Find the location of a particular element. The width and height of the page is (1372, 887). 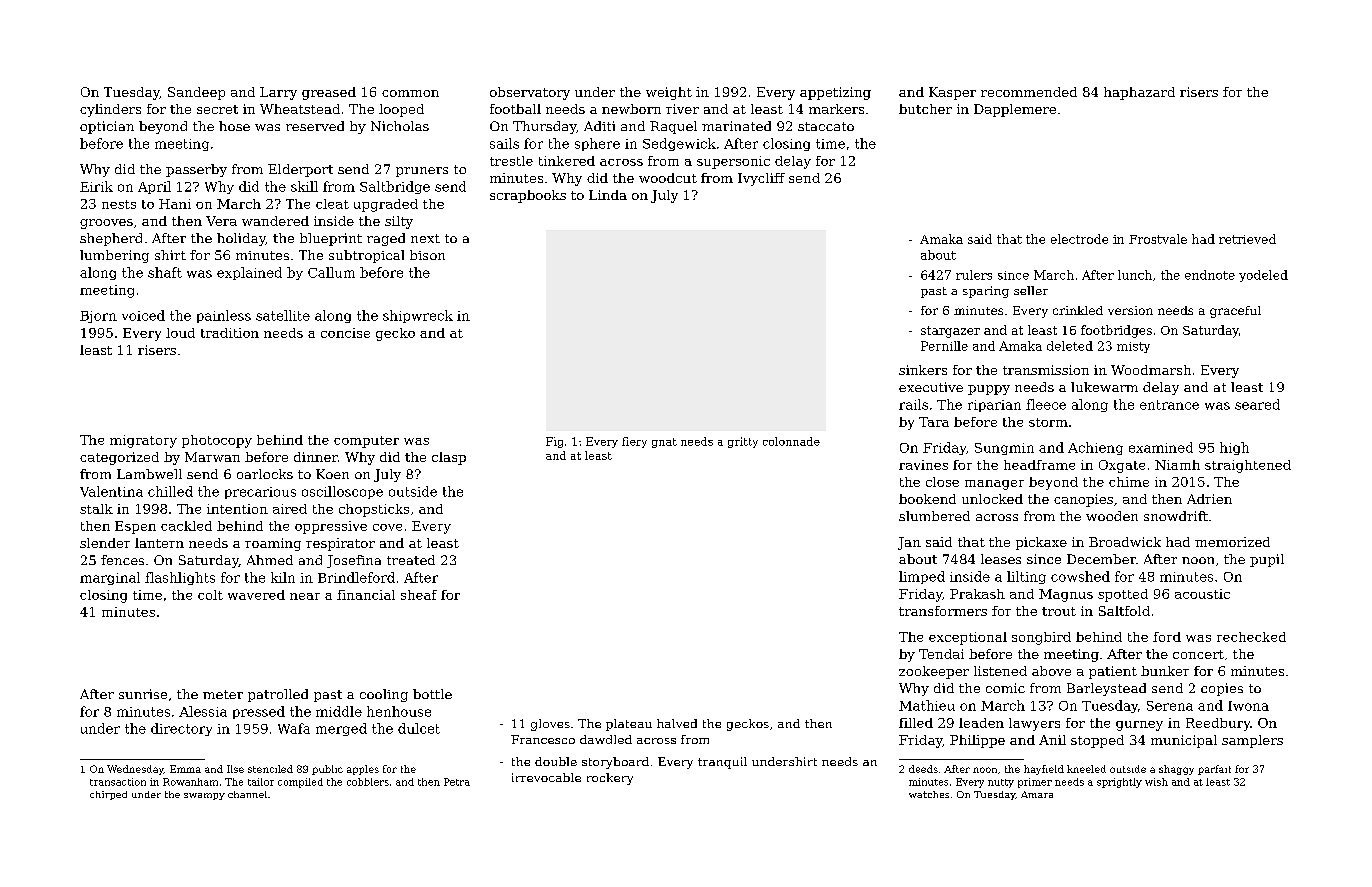

Saltfold is located at coordinates (1124, 611).
